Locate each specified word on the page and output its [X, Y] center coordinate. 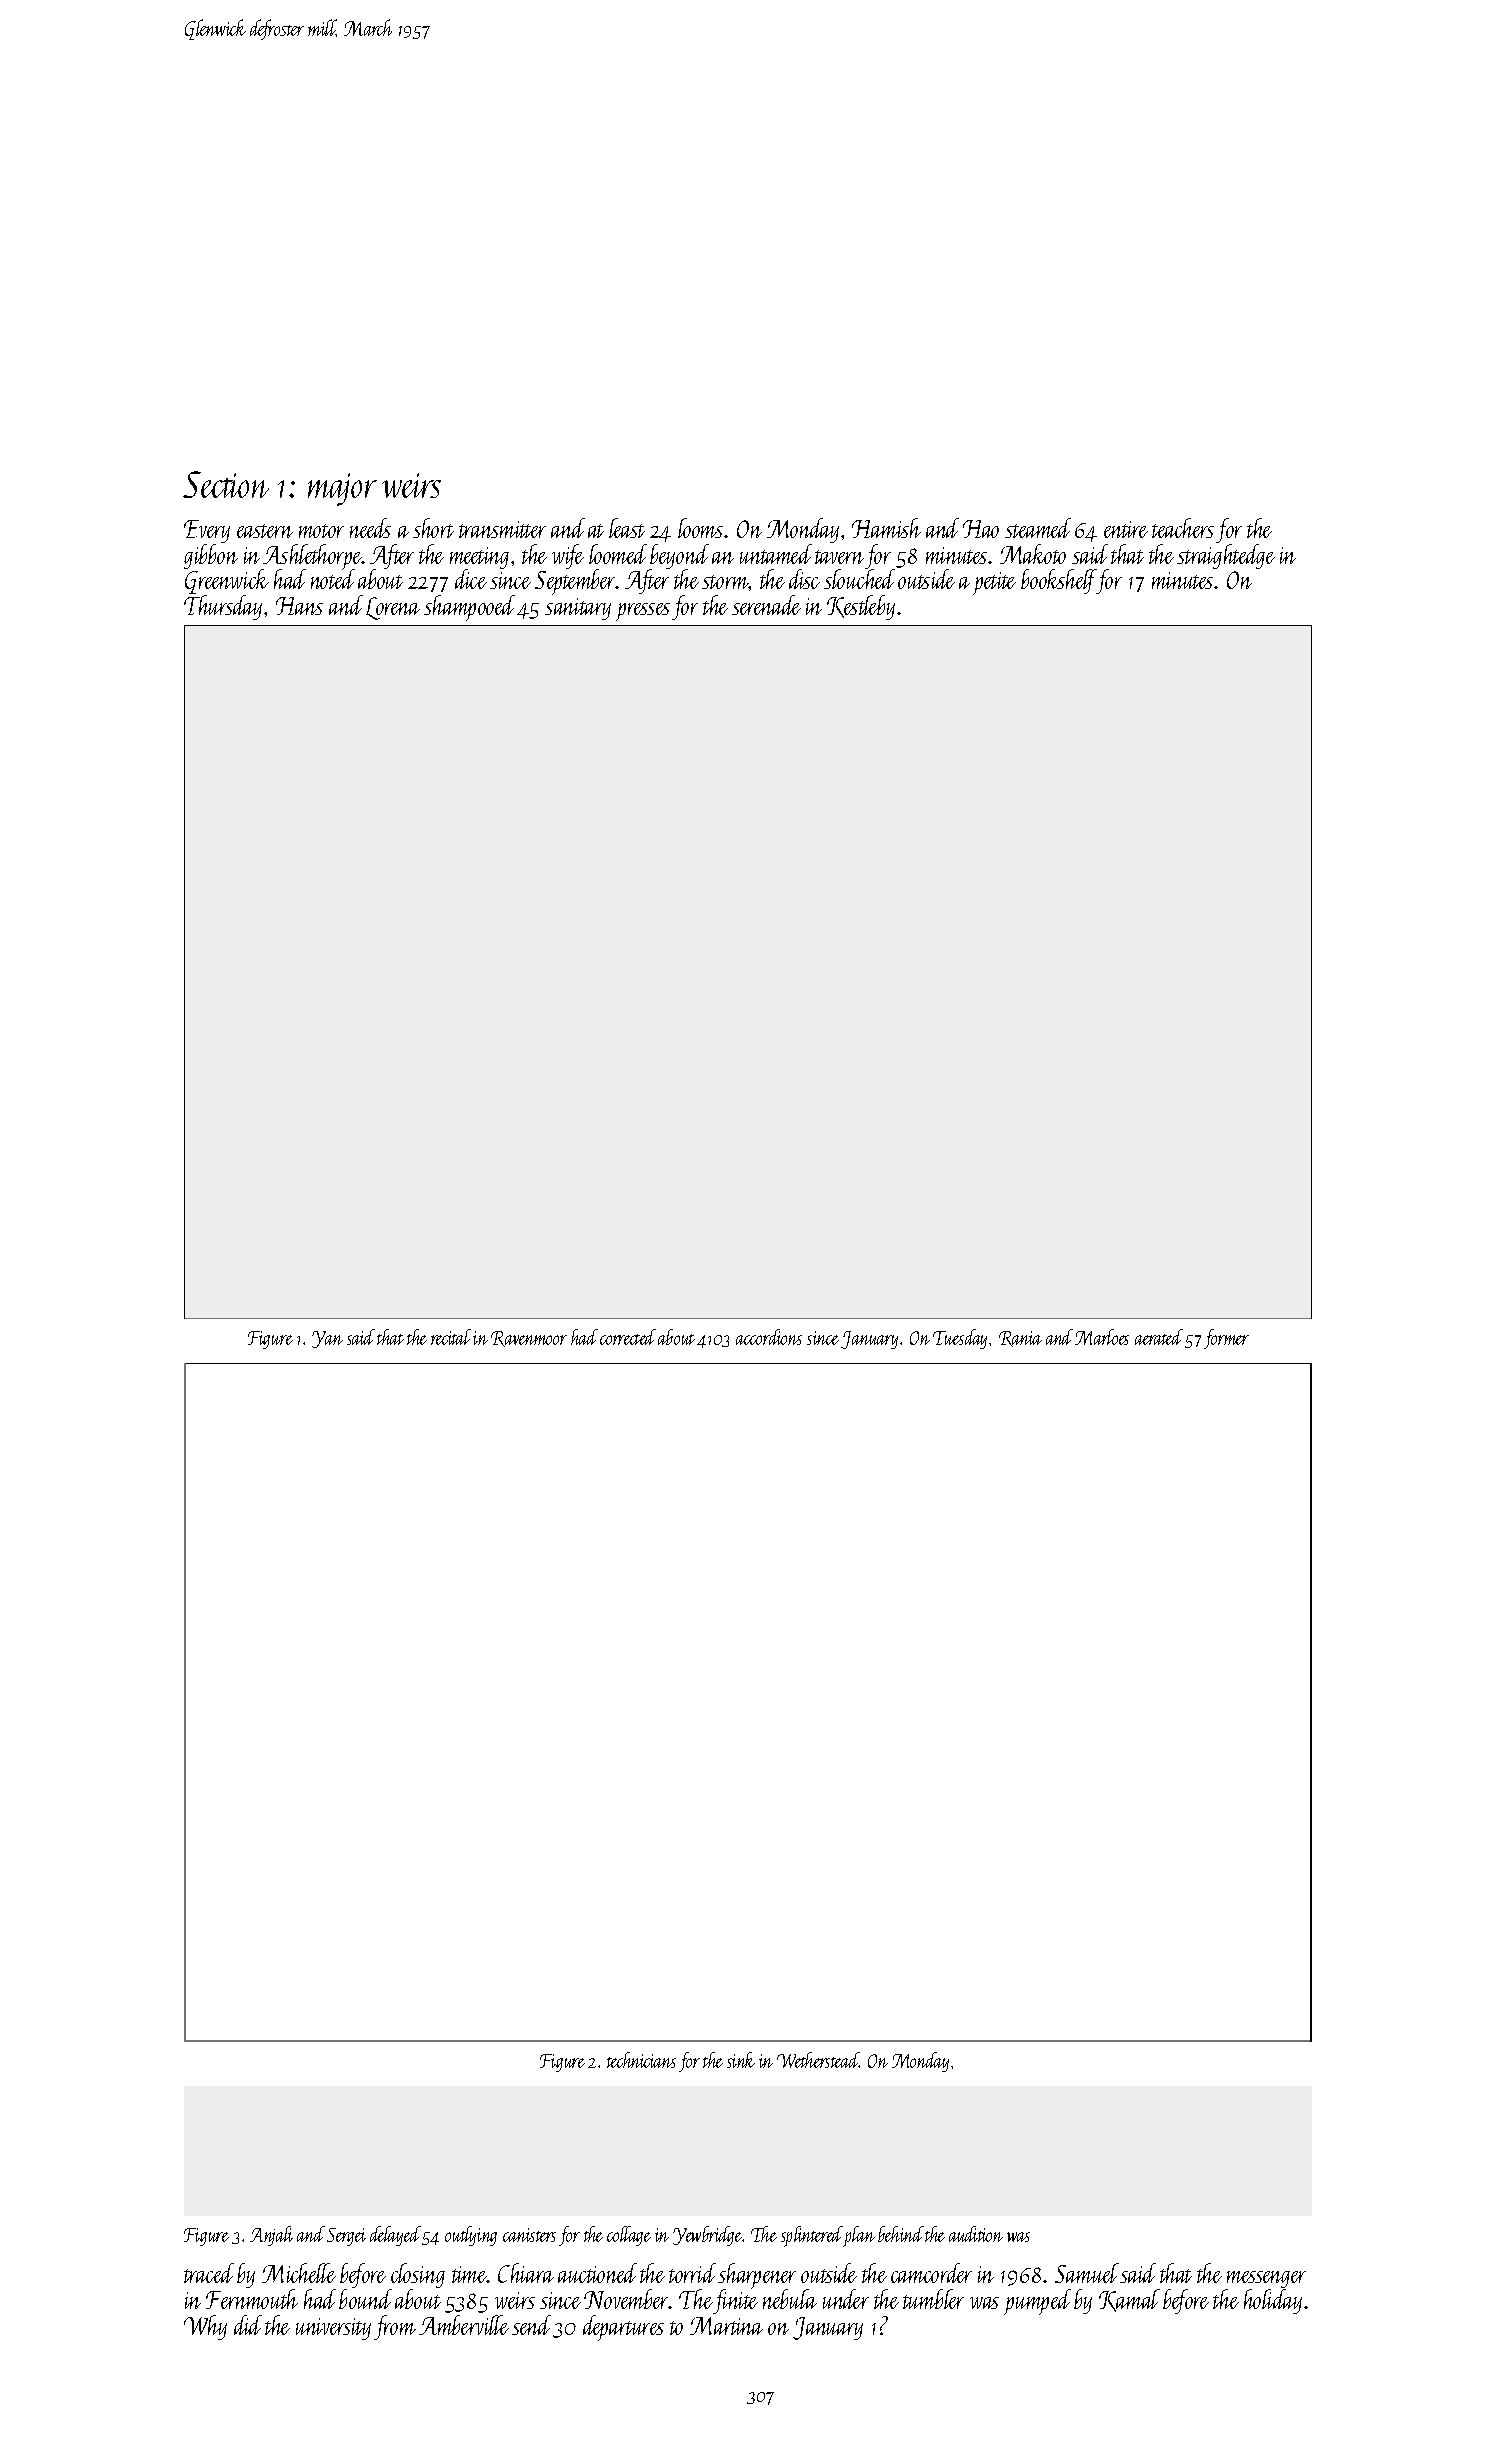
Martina [726, 2326]
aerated [1159, 1337]
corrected [628, 1337]
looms [700, 528]
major [342, 489]
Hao [981, 529]
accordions [769, 1337]
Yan [327, 1339]
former [1226, 1339]
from [395, 2327]
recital [451, 1337]
